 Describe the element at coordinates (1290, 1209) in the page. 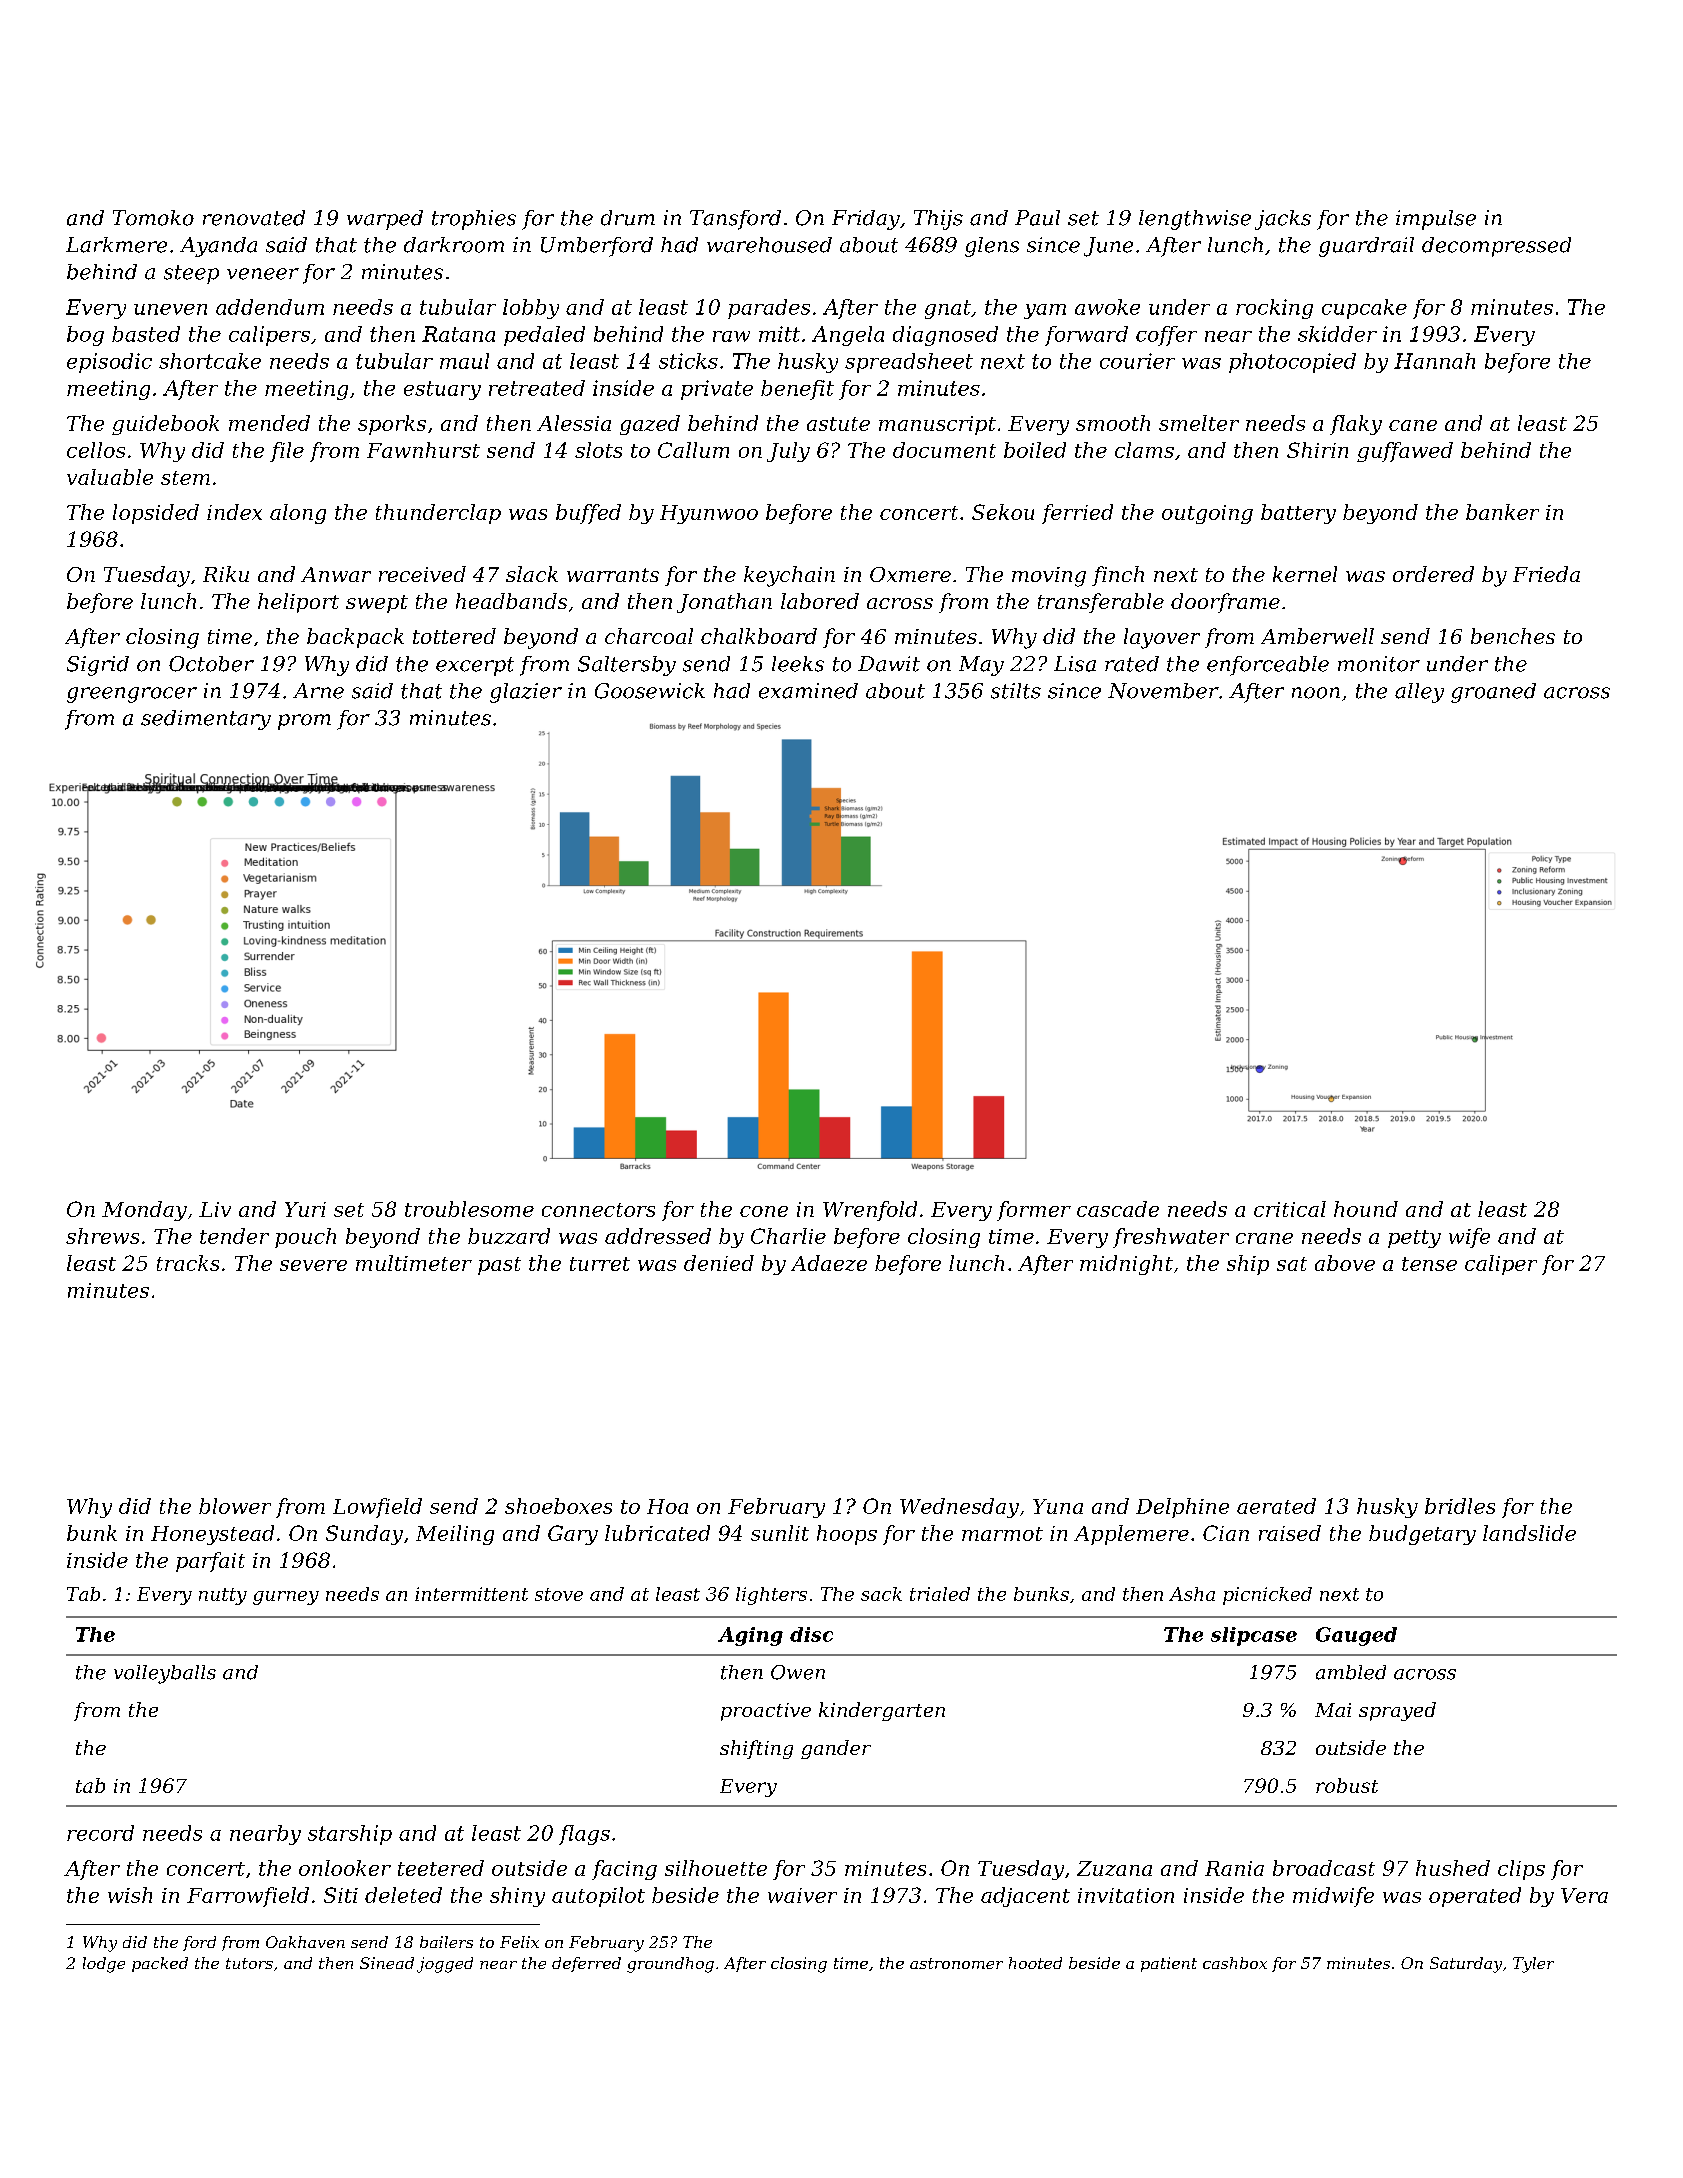

I see `critical` at that location.
